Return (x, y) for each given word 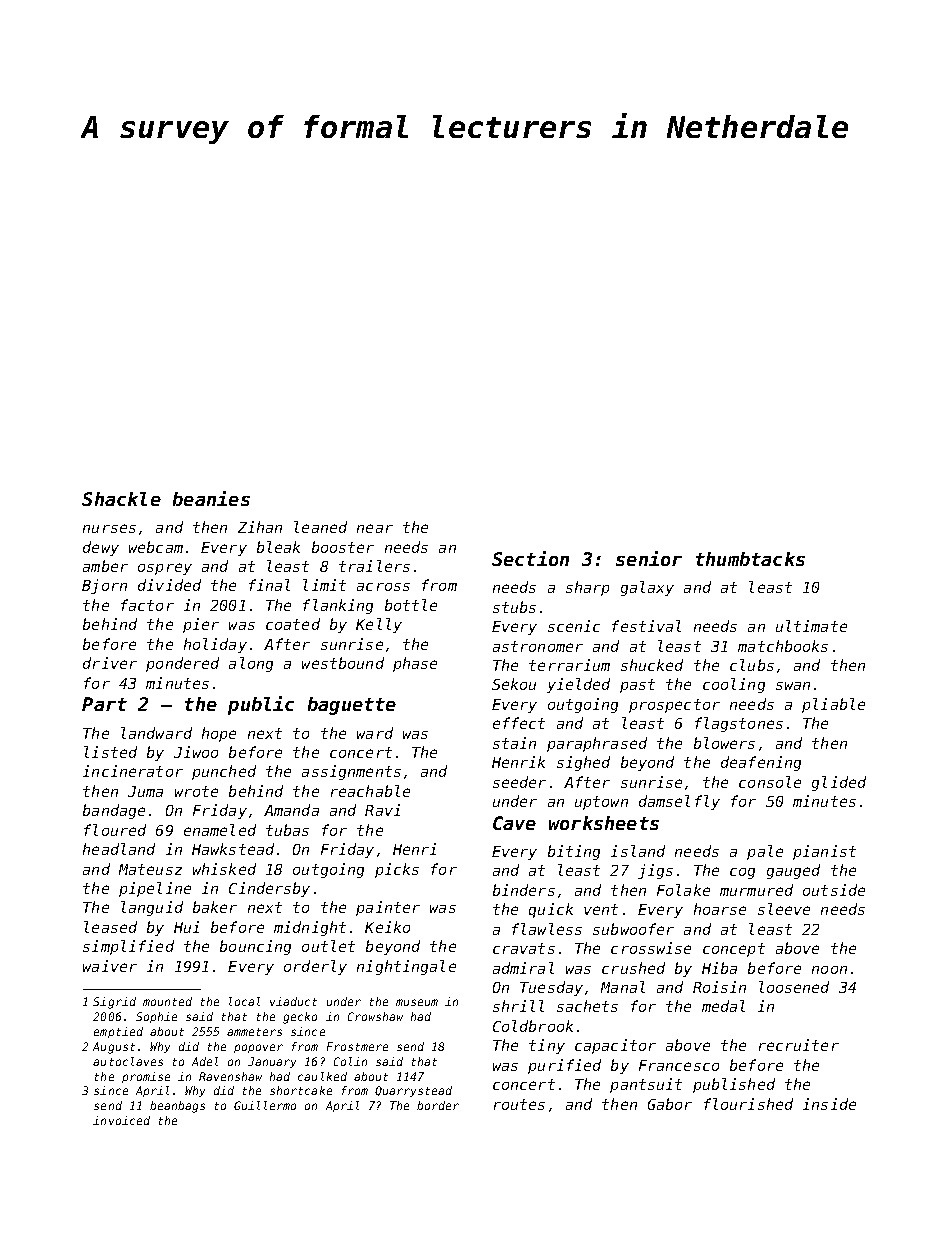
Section (530, 558)
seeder (519, 782)
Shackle (121, 499)
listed (110, 752)
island (638, 851)
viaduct (293, 1001)
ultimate (811, 626)
